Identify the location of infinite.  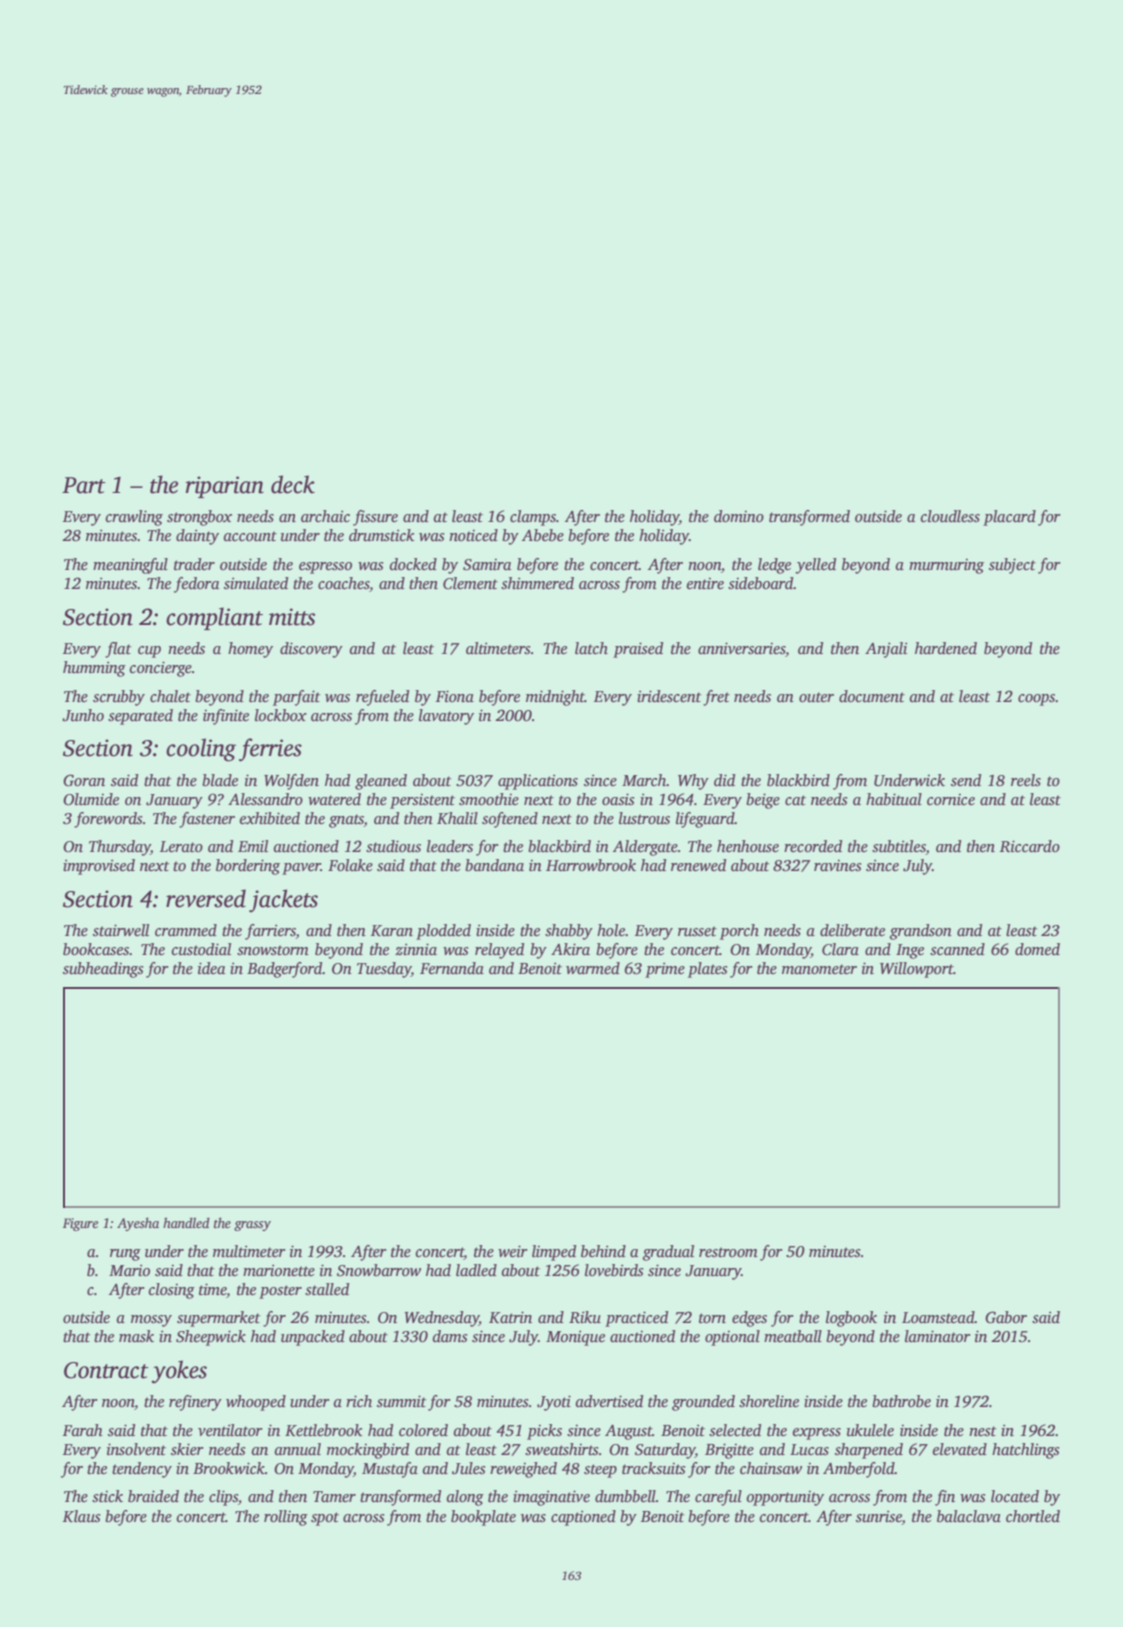
(226, 717).
